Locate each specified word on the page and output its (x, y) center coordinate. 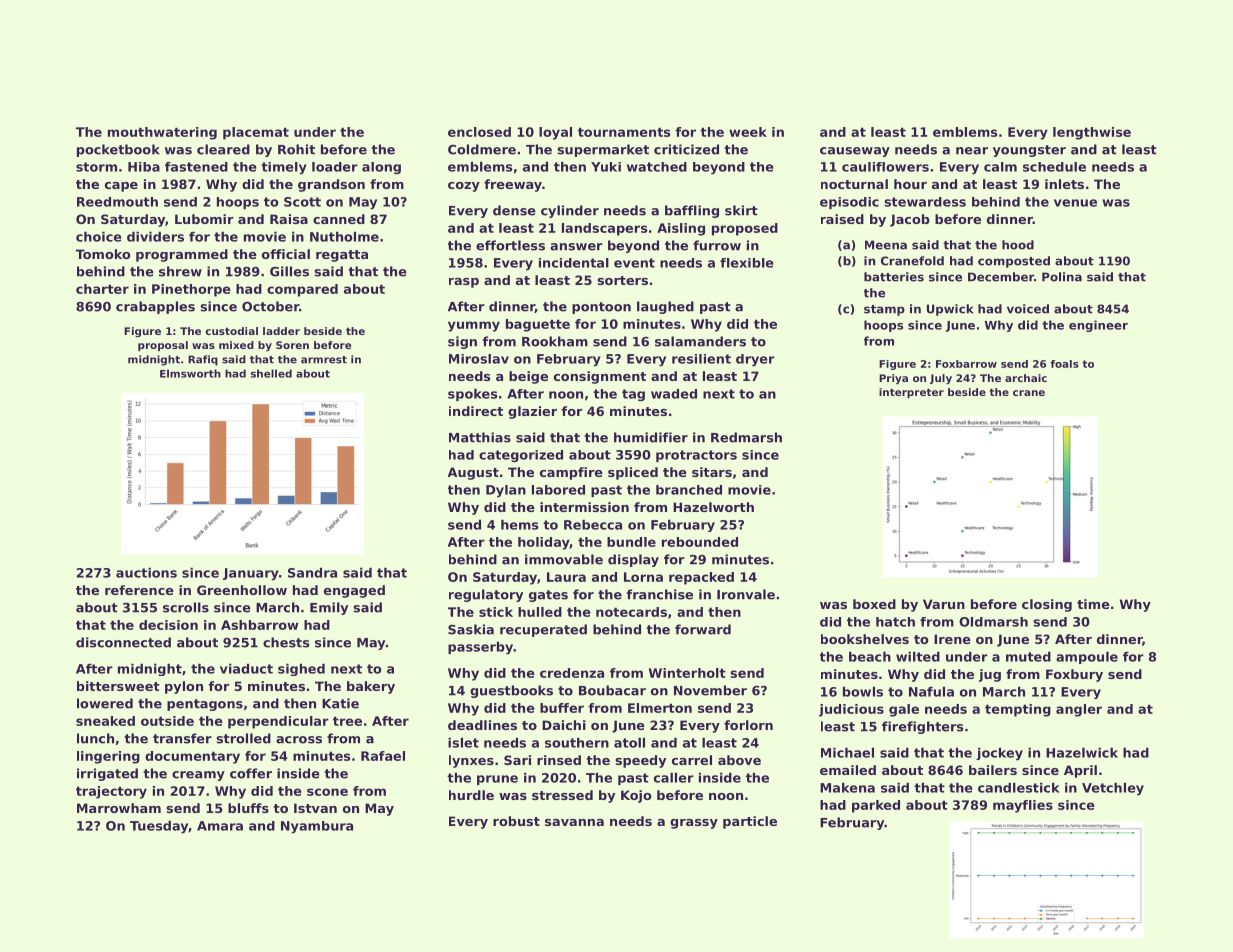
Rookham (555, 341)
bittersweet (118, 686)
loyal (555, 133)
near (972, 151)
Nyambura (317, 827)
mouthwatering (162, 133)
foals (1064, 364)
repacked (701, 578)
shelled (271, 373)
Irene (952, 639)
